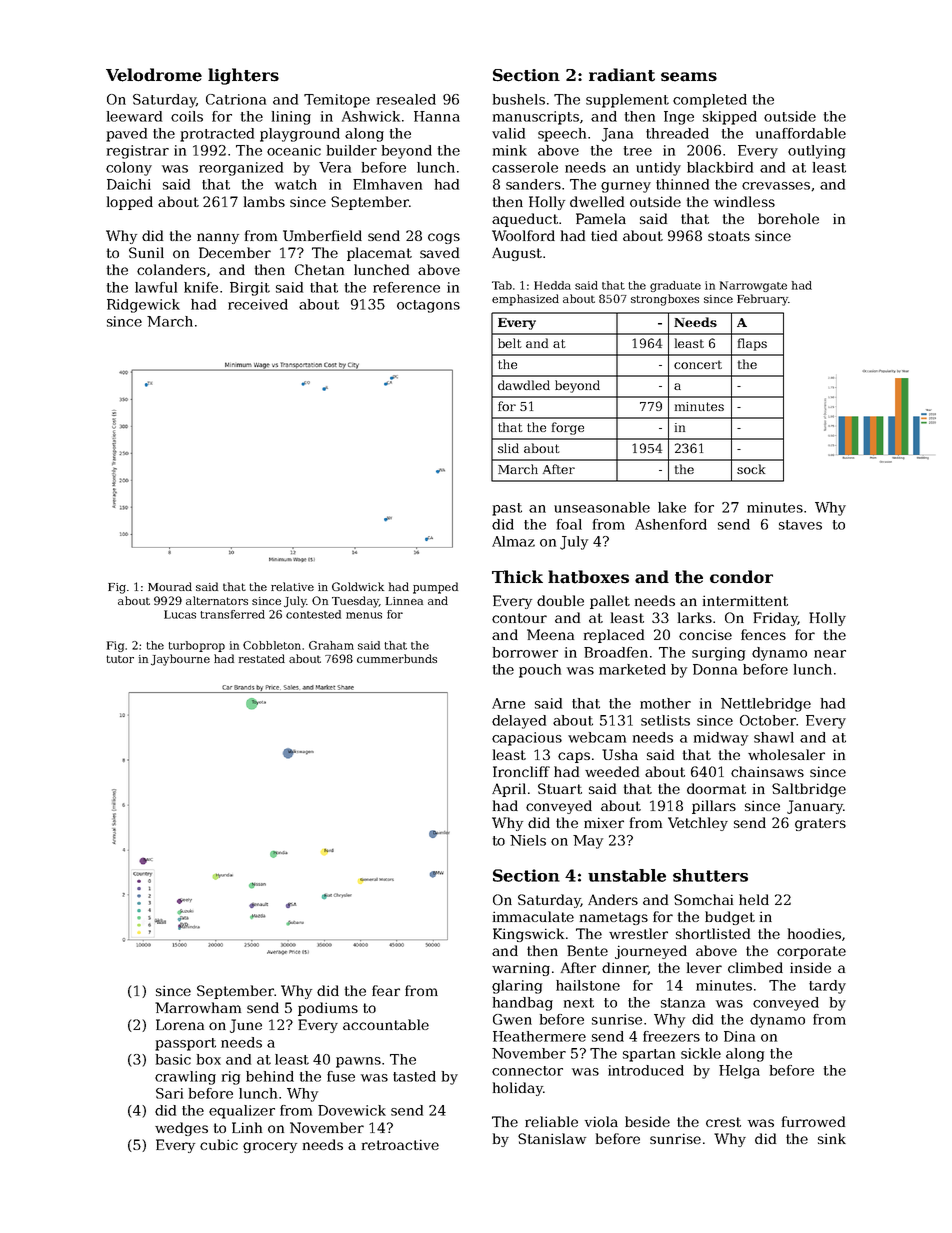 The width and height of the screenshot is (952, 1233). What do you see at coordinates (198, 1007) in the screenshot?
I see `Marrowham` at bounding box center [198, 1007].
